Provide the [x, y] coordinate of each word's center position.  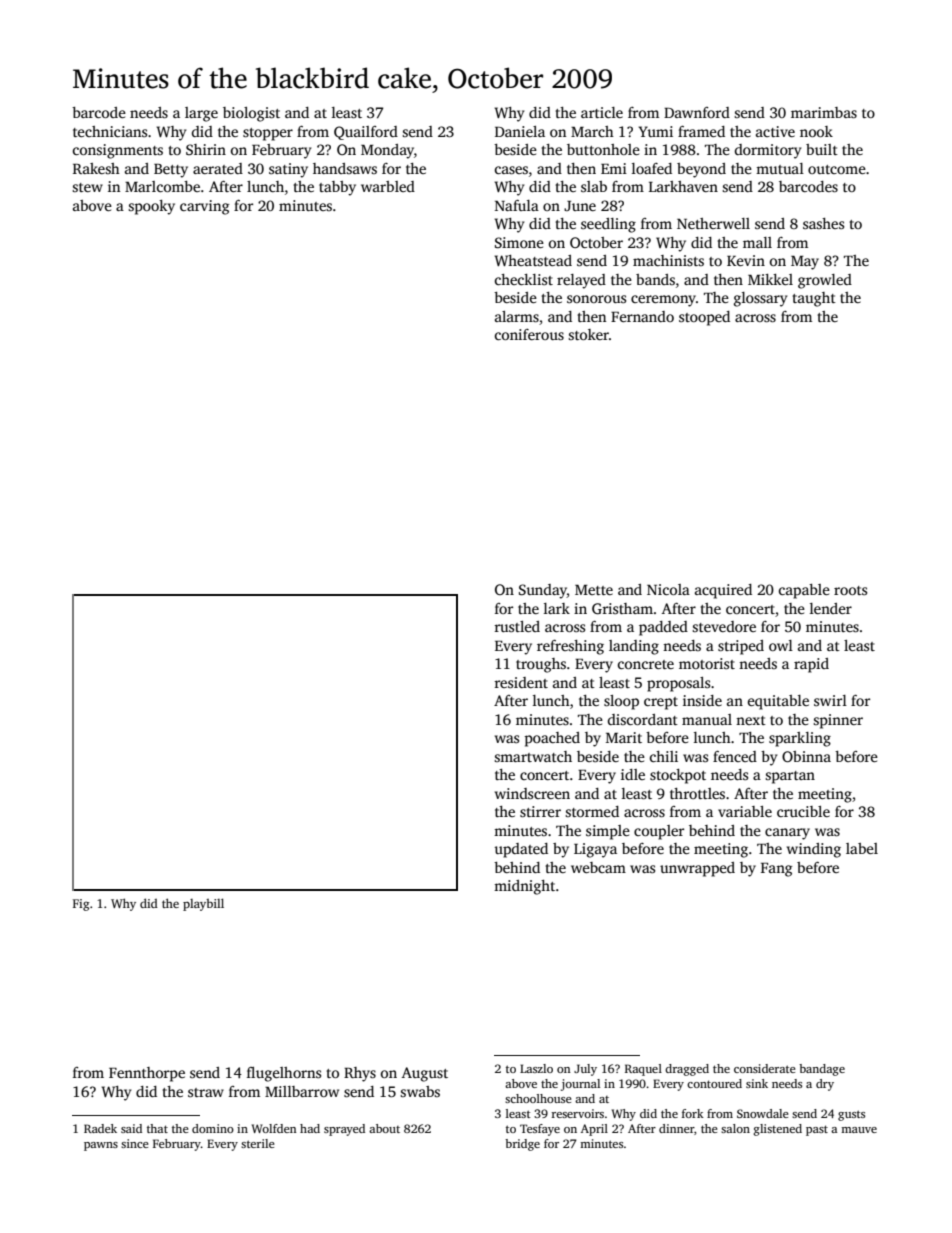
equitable [778, 702]
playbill [203, 904]
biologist [251, 114]
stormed [592, 811]
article [602, 112]
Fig [81, 905]
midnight [524, 887]
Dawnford [697, 112]
